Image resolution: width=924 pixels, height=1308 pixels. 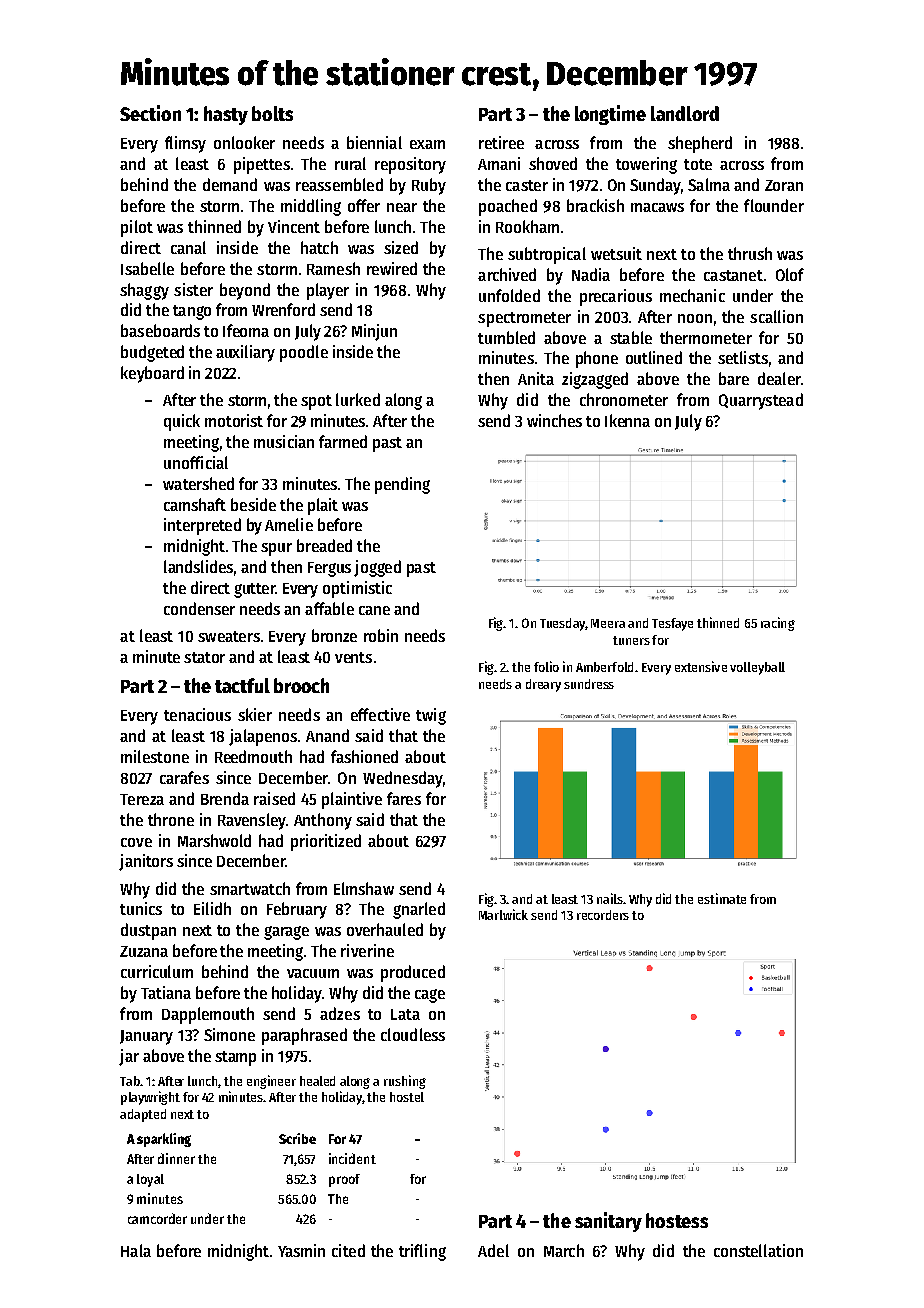 I want to click on hostel, so click(x=407, y=1097).
